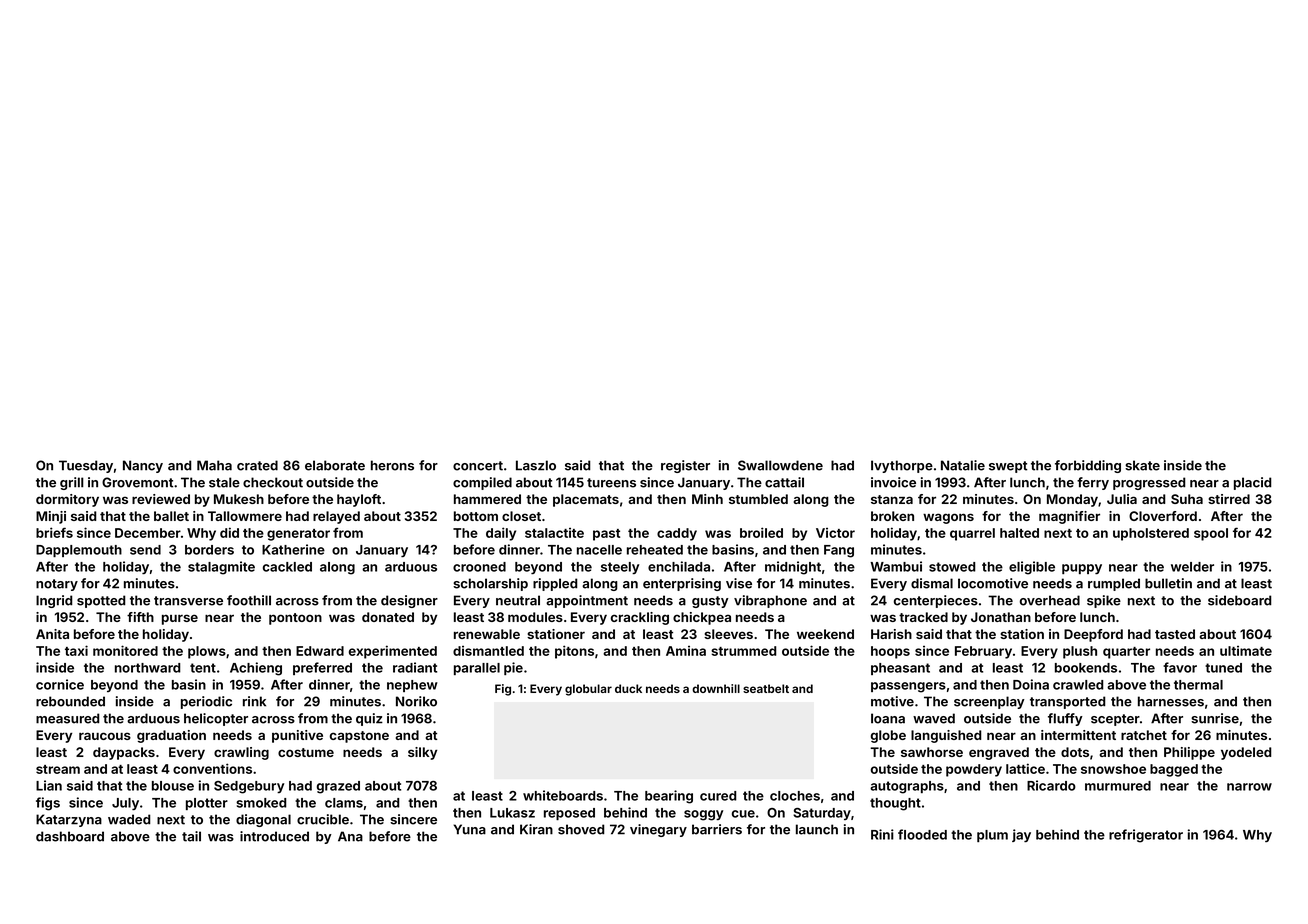 Image resolution: width=1308 pixels, height=924 pixels. I want to click on silky, so click(422, 753).
